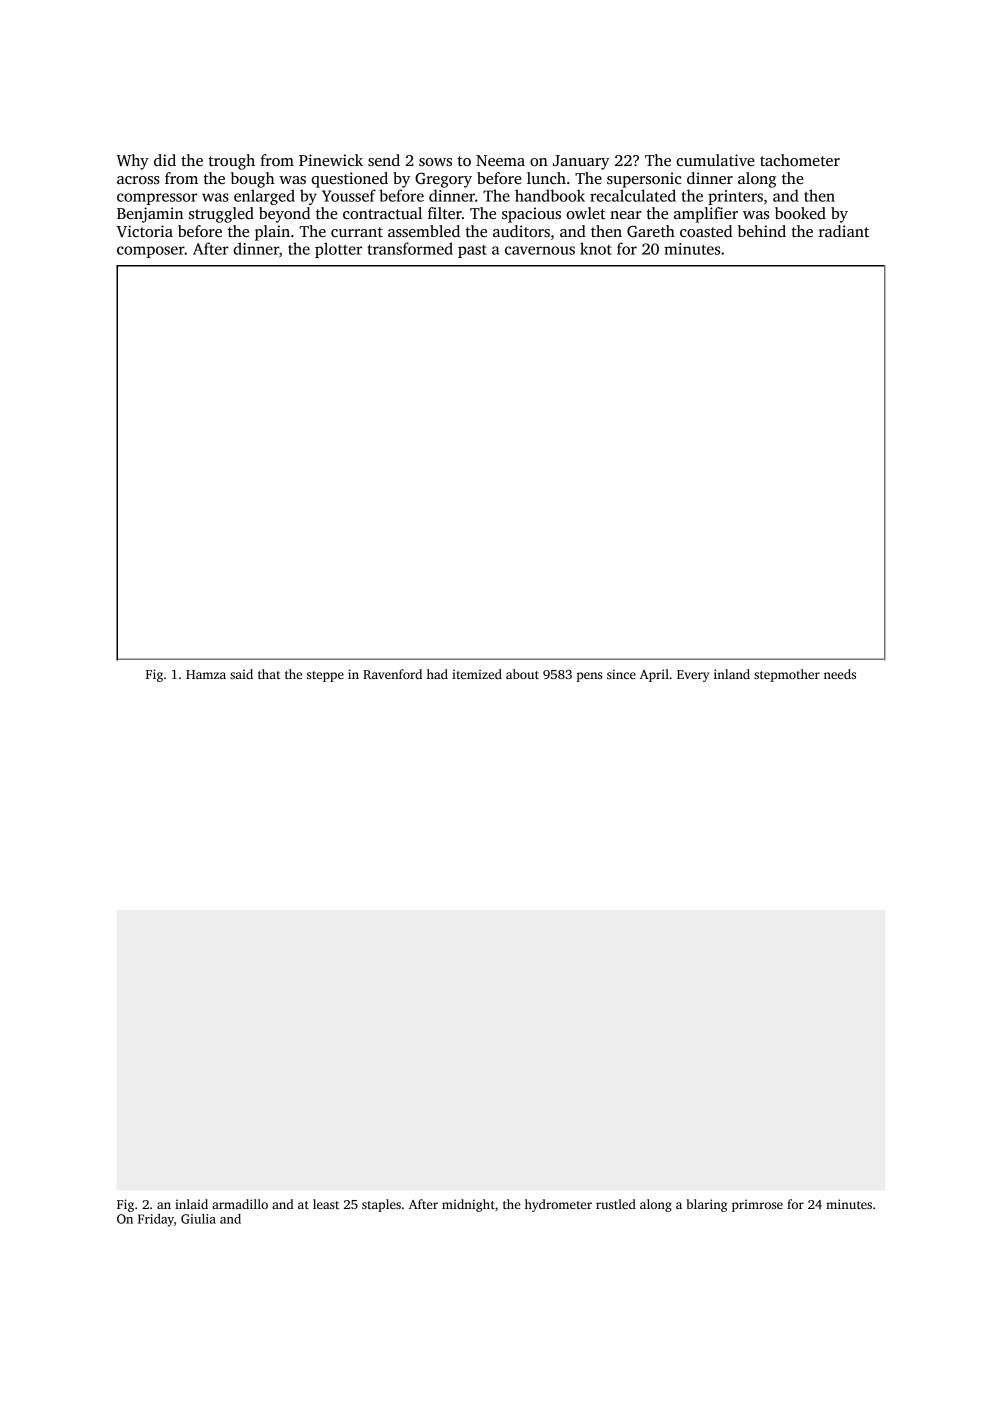 This screenshot has height=1423, width=1002. What do you see at coordinates (191, 1204) in the screenshot?
I see `inlaid` at bounding box center [191, 1204].
